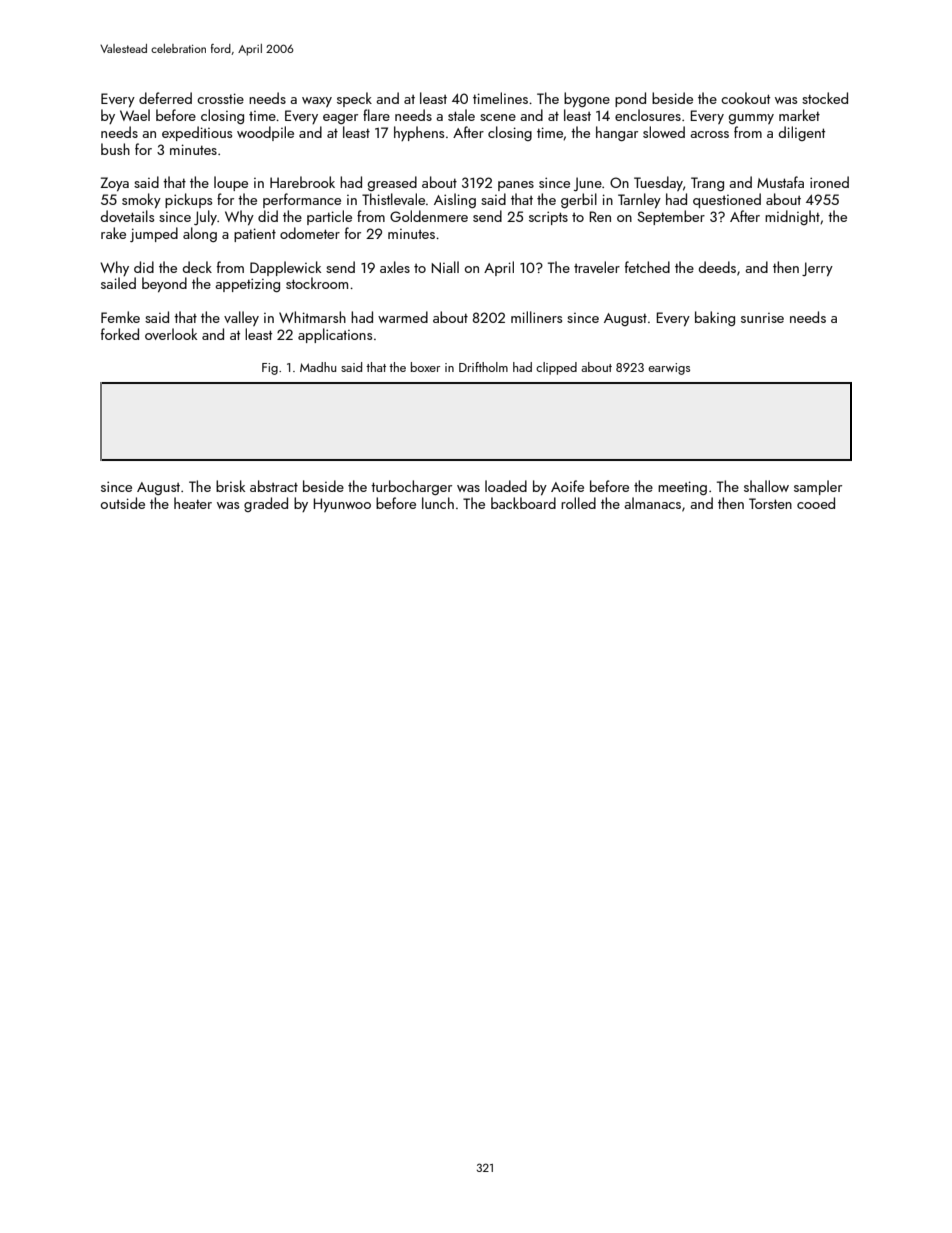 The image size is (952, 1233). I want to click on brisk, so click(230, 486).
